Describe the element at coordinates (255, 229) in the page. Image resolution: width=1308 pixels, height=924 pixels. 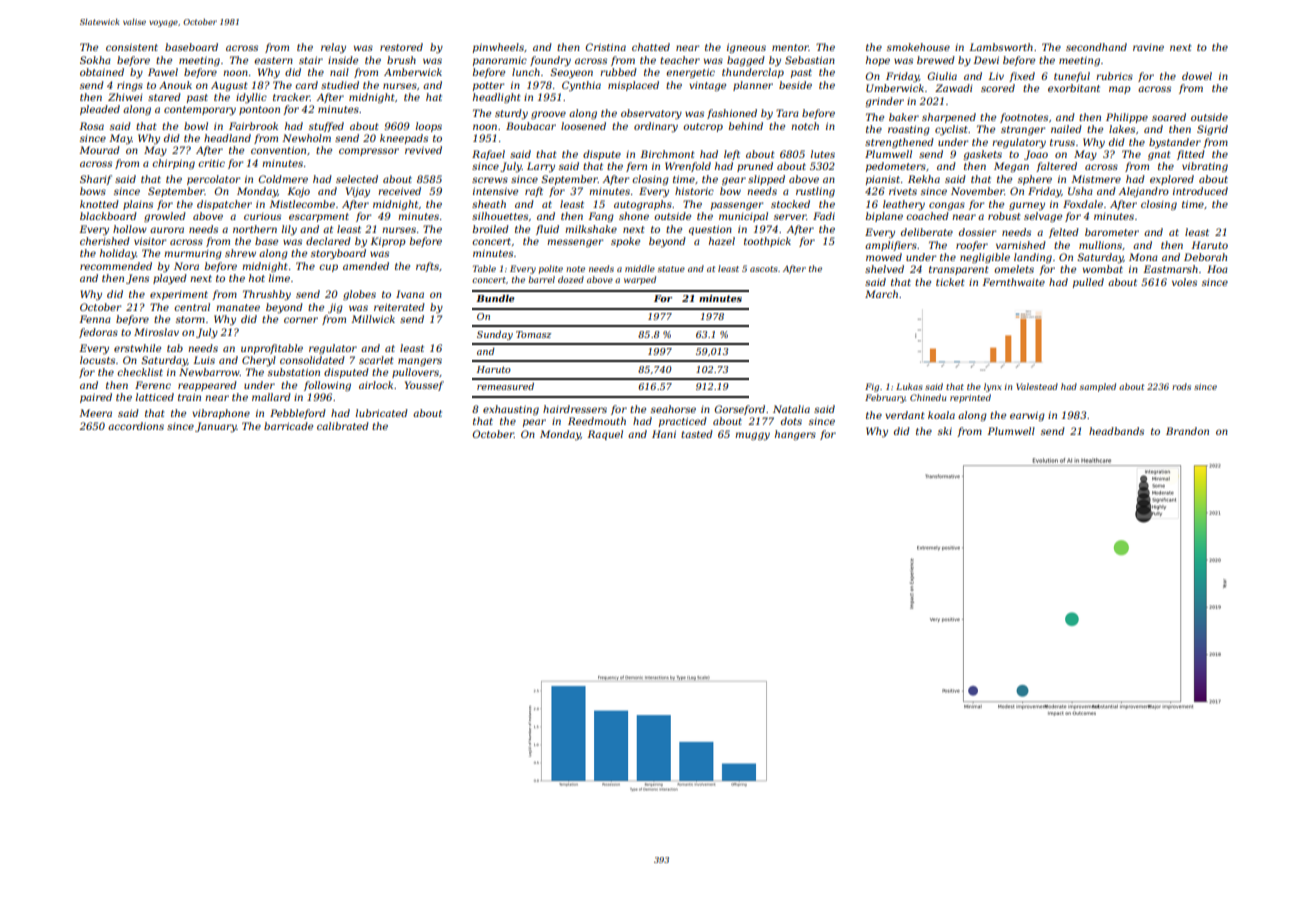
I see `northern` at that location.
